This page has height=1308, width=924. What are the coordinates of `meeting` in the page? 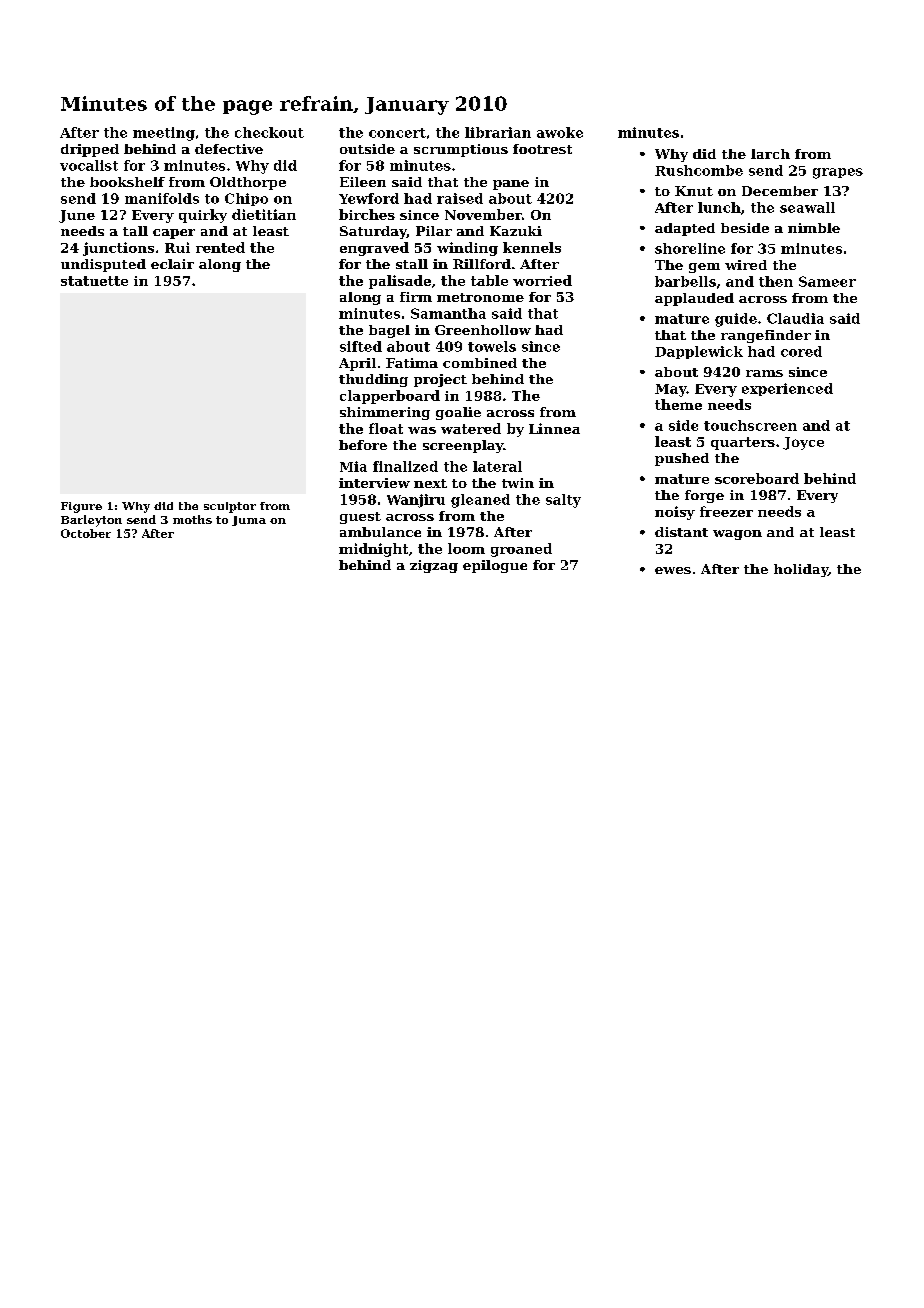 It's located at (164, 134).
